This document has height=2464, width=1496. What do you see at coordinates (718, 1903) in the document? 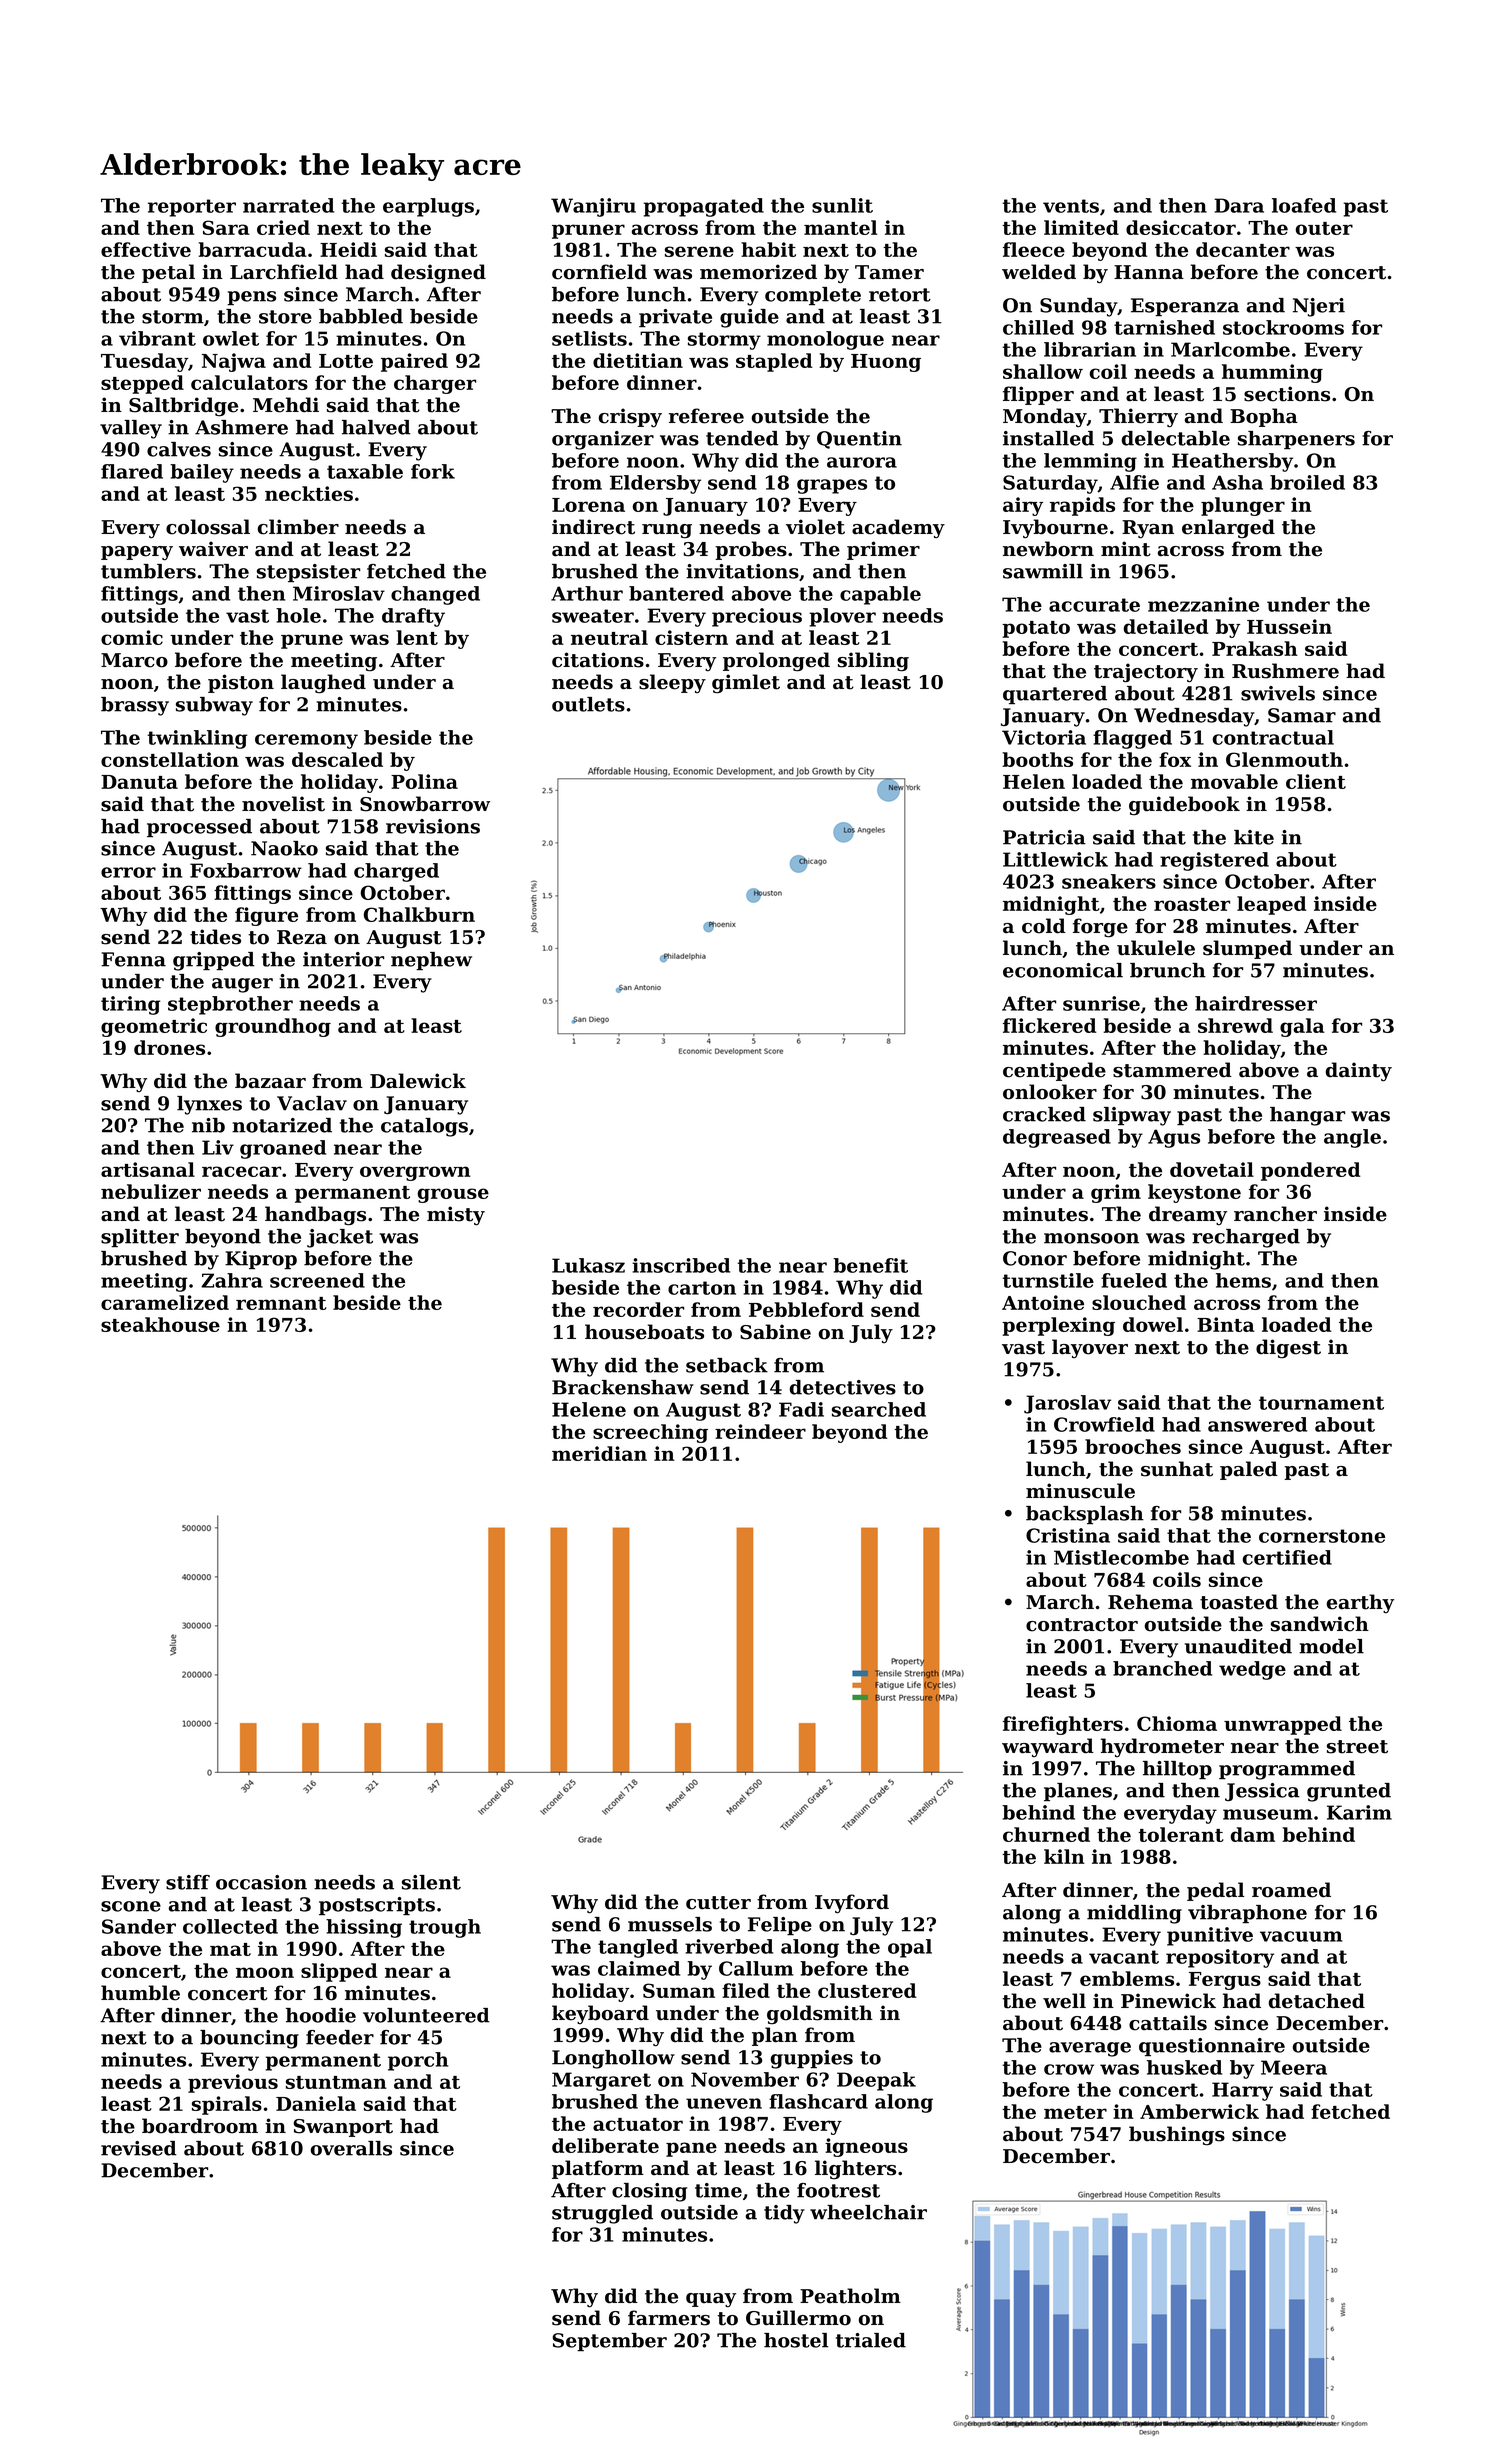
I see `cutter` at bounding box center [718, 1903].
